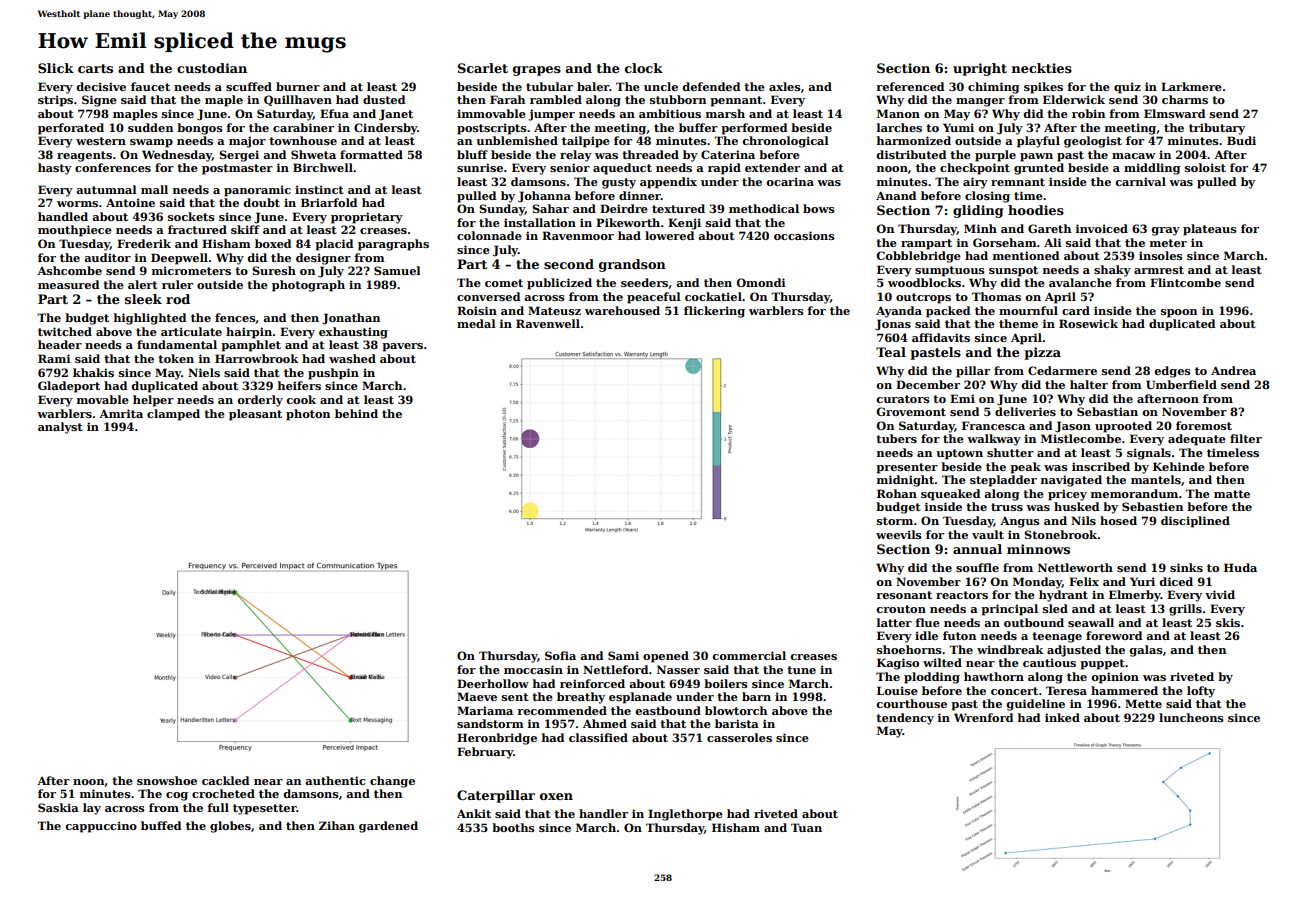 This page has height=924, width=1308. Describe the element at coordinates (517, 140) in the page. I see `unblemished` at that location.
